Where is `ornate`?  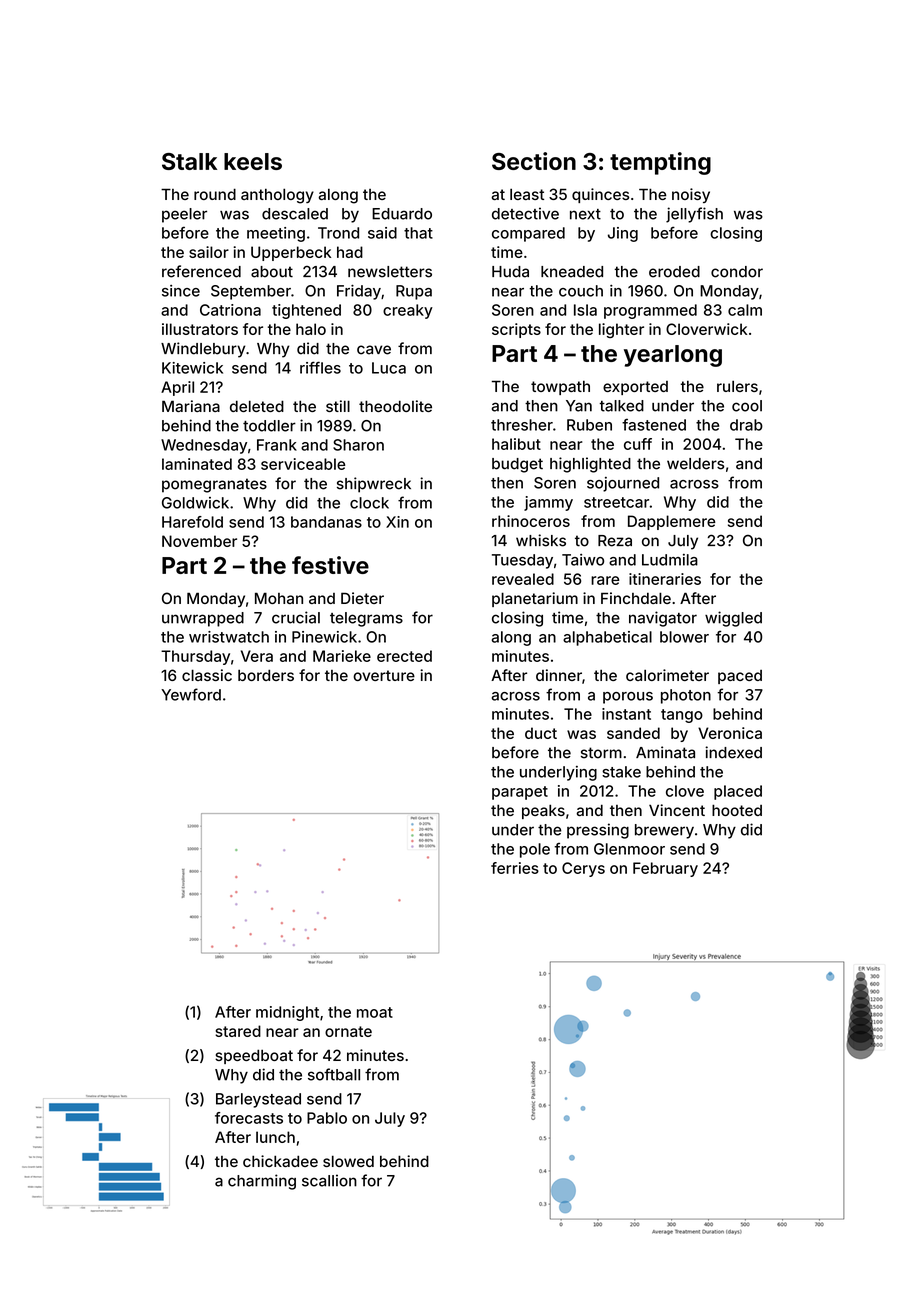 ornate is located at coordinates (348, 1031).
